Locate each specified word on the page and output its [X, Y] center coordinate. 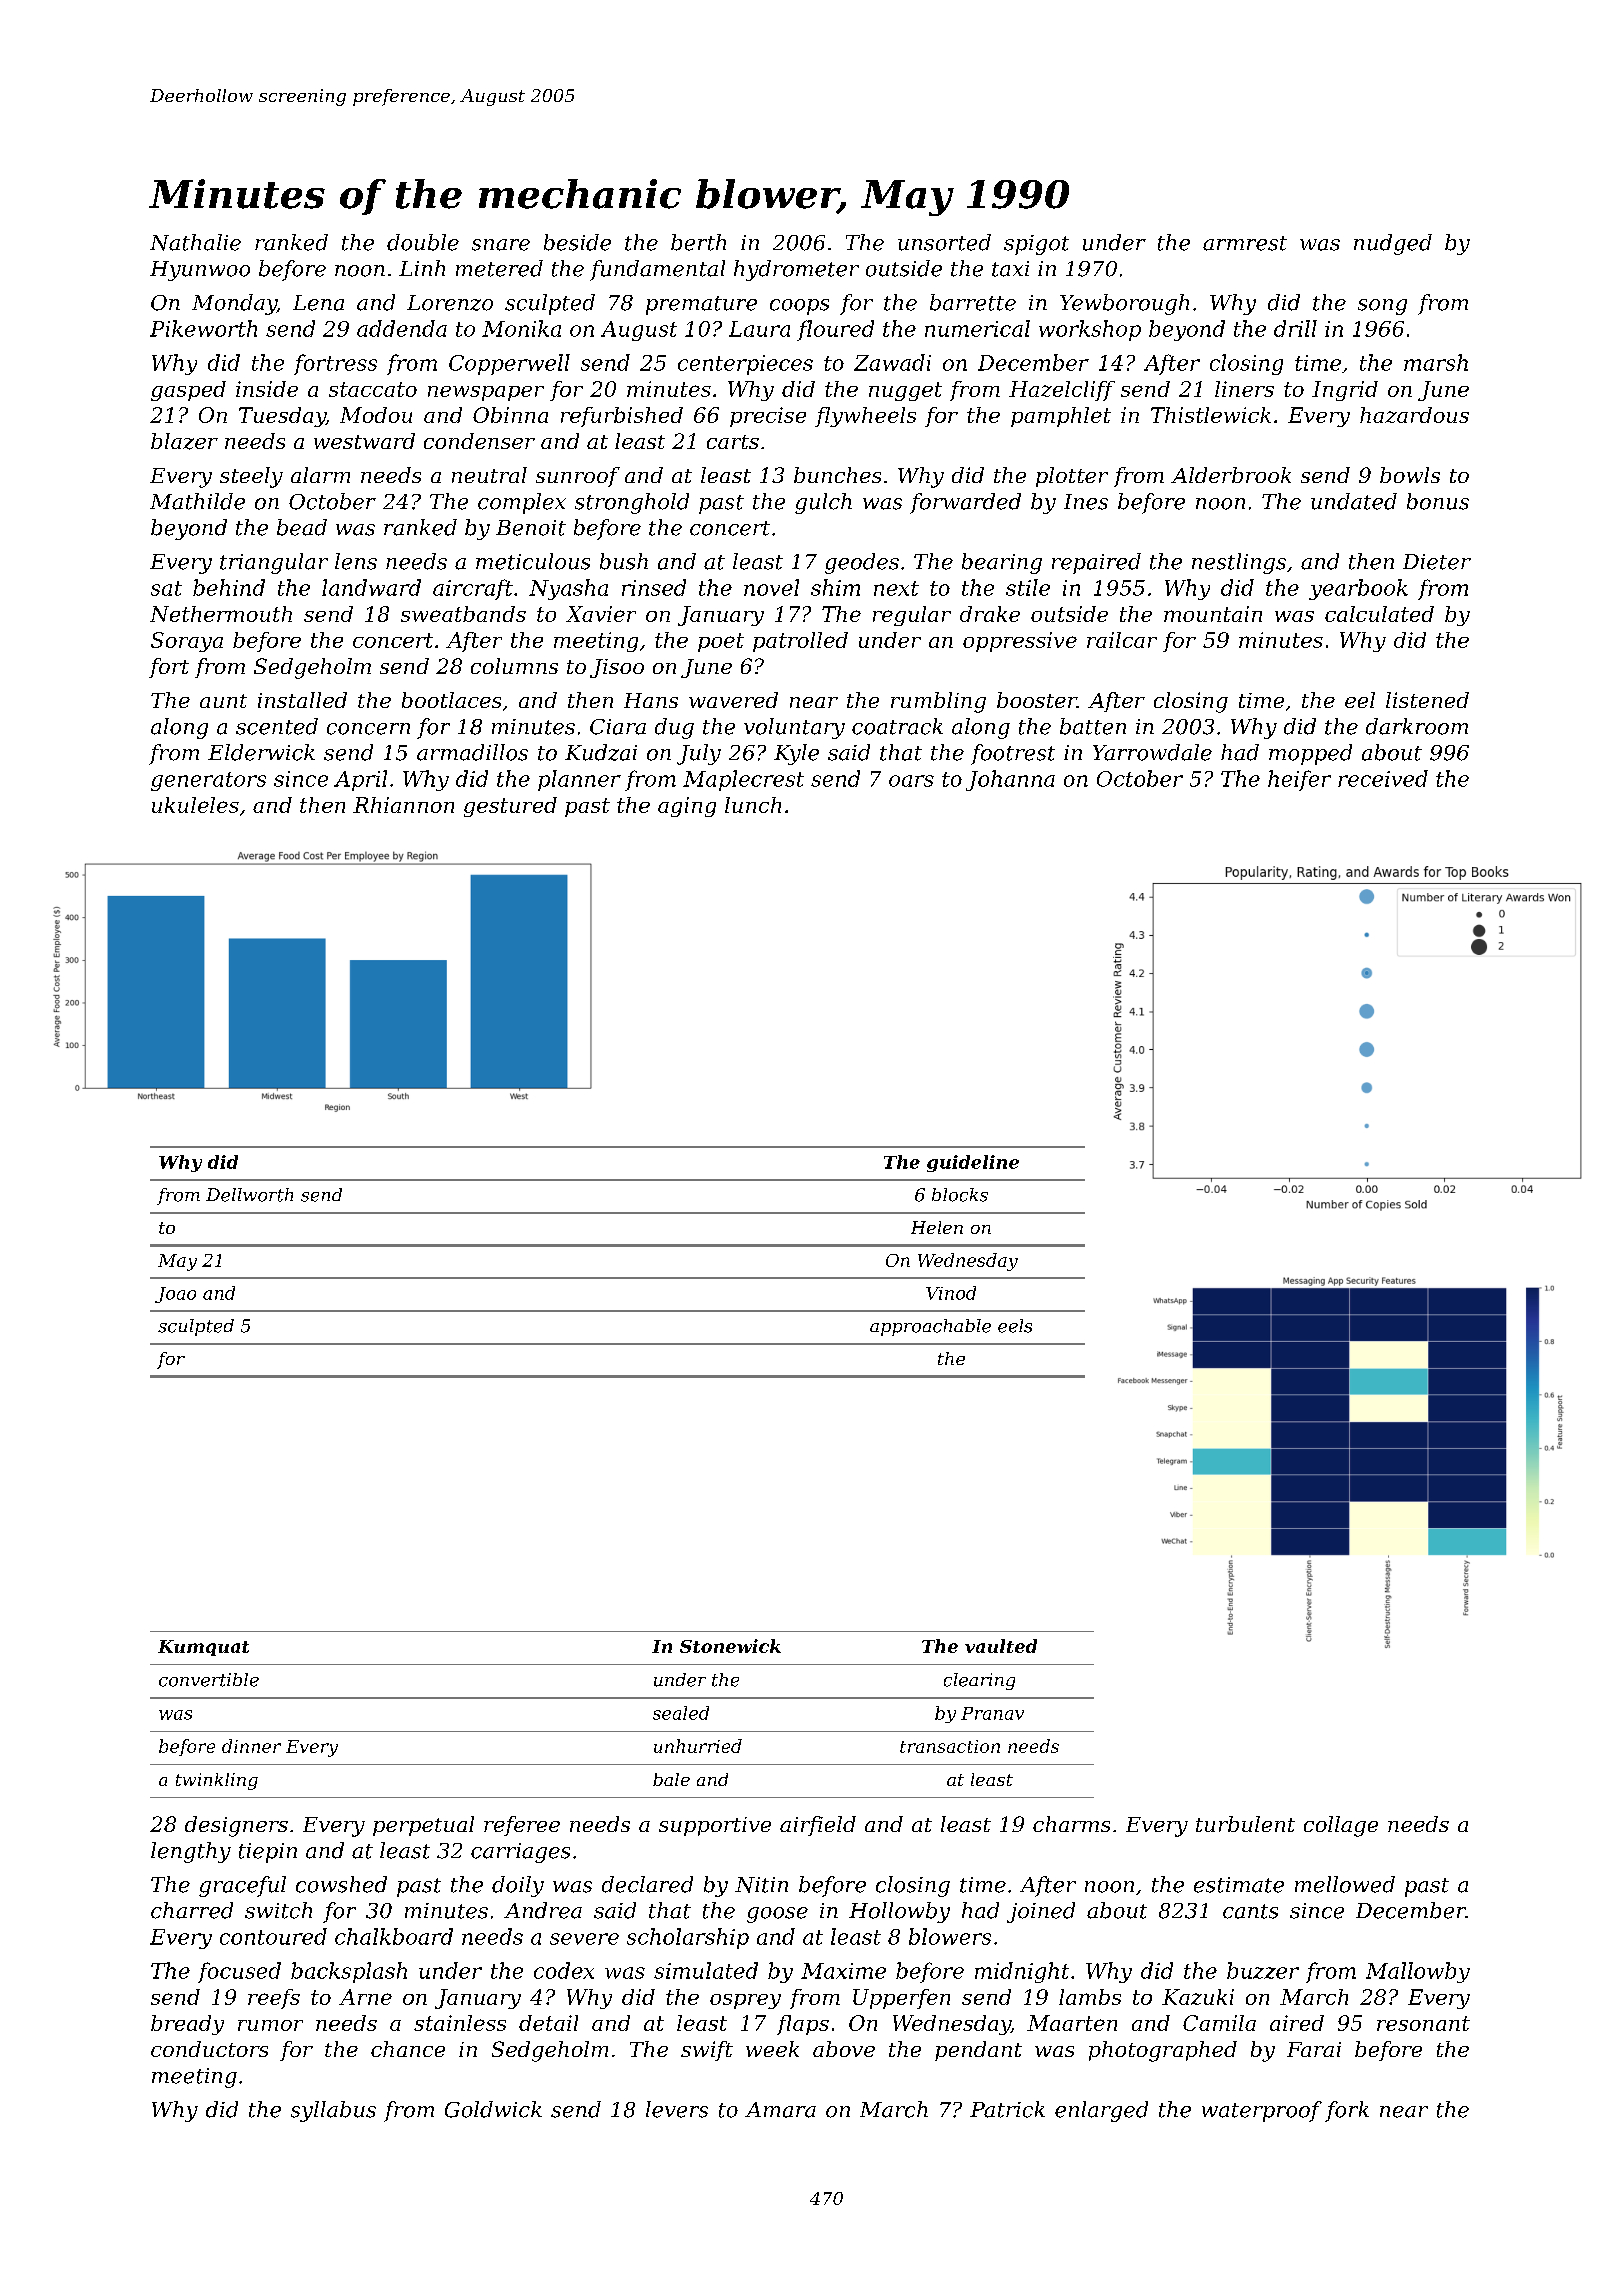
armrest [1245, 243]
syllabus [333, 2111]
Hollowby [899, 1912]
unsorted [944, 242]
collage [1341, 1826]
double [423, 242]
